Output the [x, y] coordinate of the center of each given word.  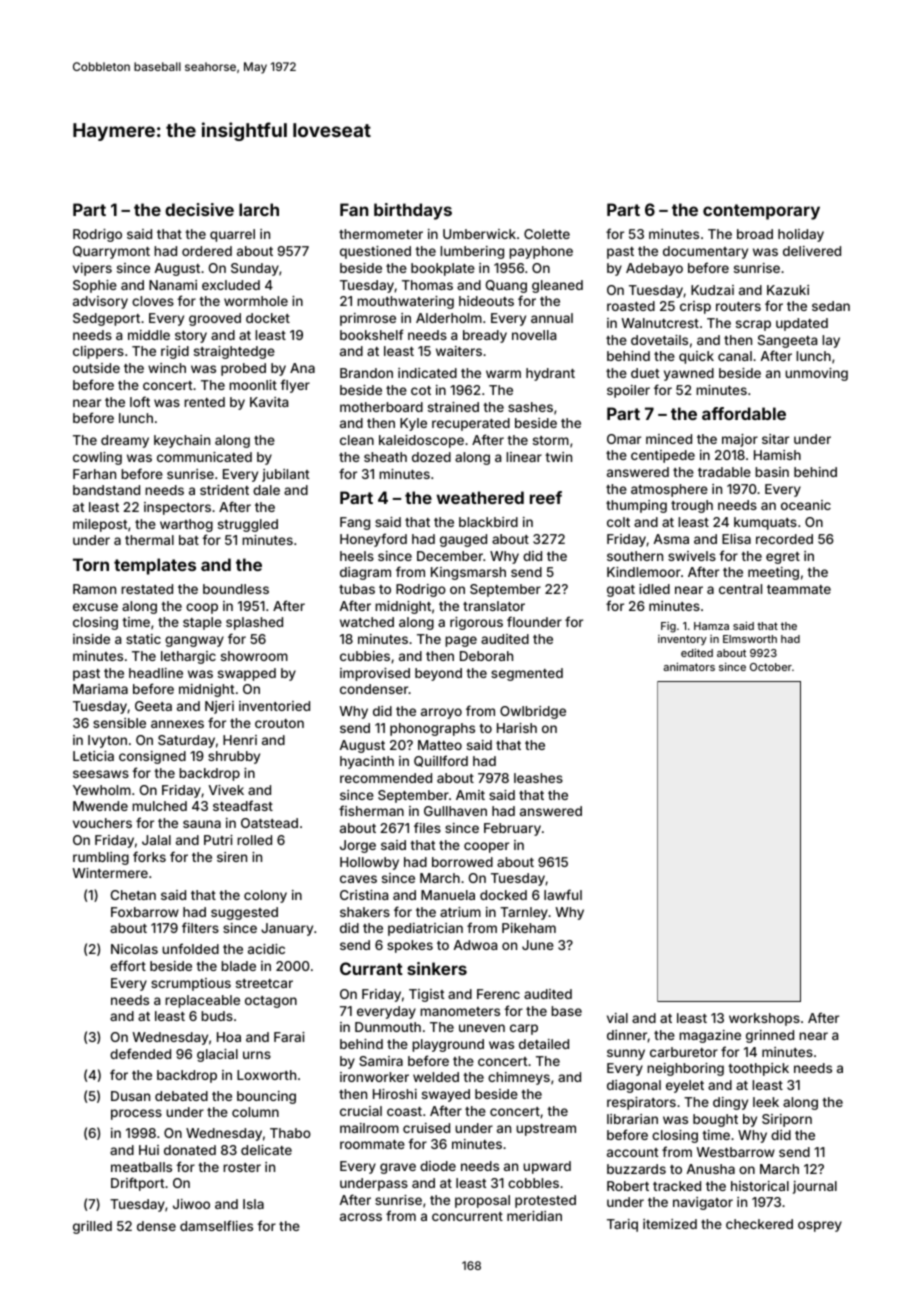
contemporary [761, 212]
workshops [764, 1019]
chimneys [519, 1078]
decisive [199, 209]
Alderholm [449, 318]
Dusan [130, 1096]
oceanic [806, 505]
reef [546, 497]
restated [147, 589]
